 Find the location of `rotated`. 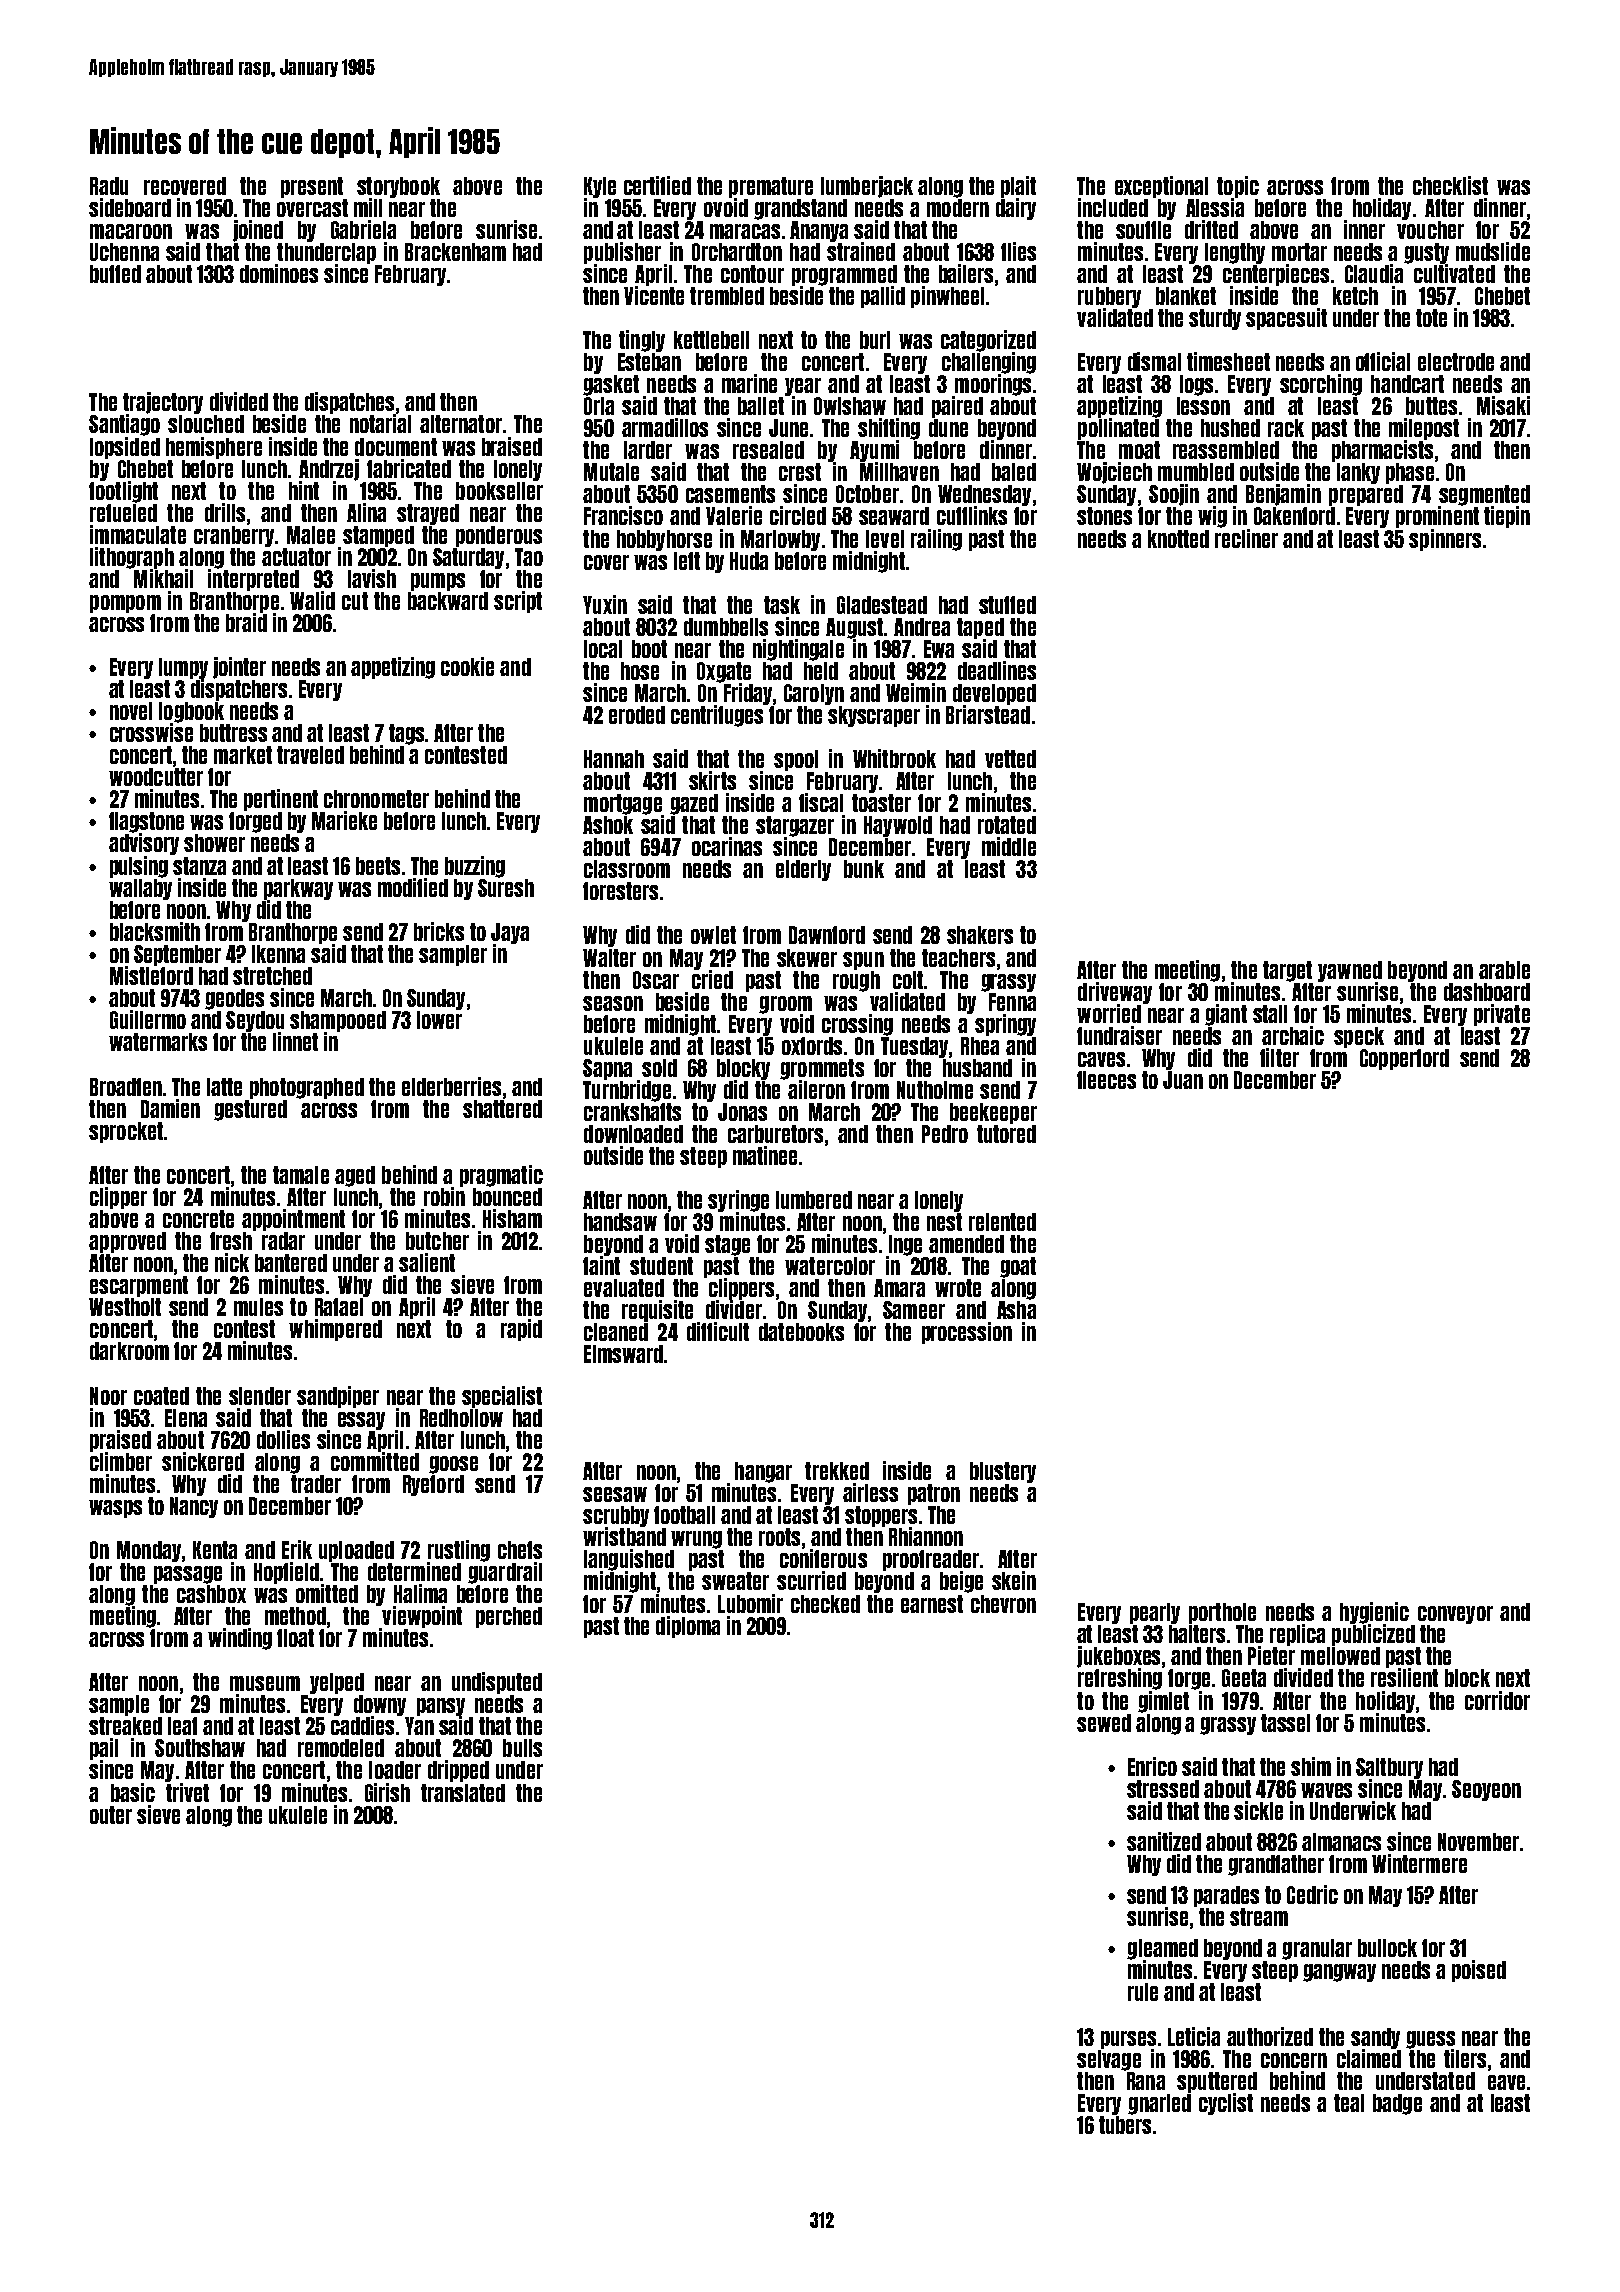

rotated is located at coordinates (1007, 825).
